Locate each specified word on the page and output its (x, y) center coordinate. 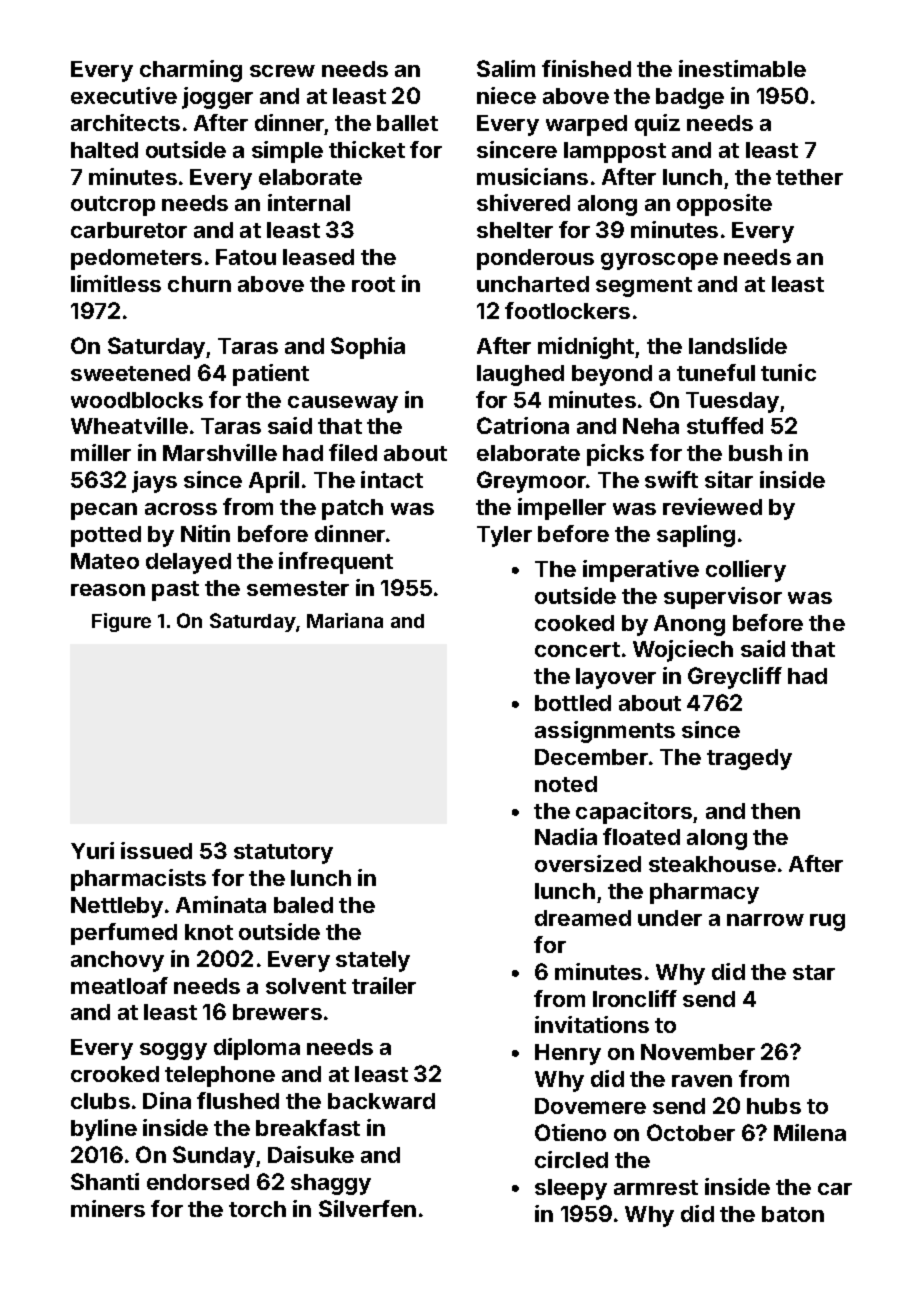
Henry (568, 1054)
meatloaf (119, 985)
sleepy (571, 1189)
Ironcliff (635, 998)
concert (577, 649)
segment (644, 287)
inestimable (742, 68)
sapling (696, 536)
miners (108, 1208)
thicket (367, 149)
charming (191, 71)
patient (271, 375)
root (373, 284)
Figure (121, 622)
